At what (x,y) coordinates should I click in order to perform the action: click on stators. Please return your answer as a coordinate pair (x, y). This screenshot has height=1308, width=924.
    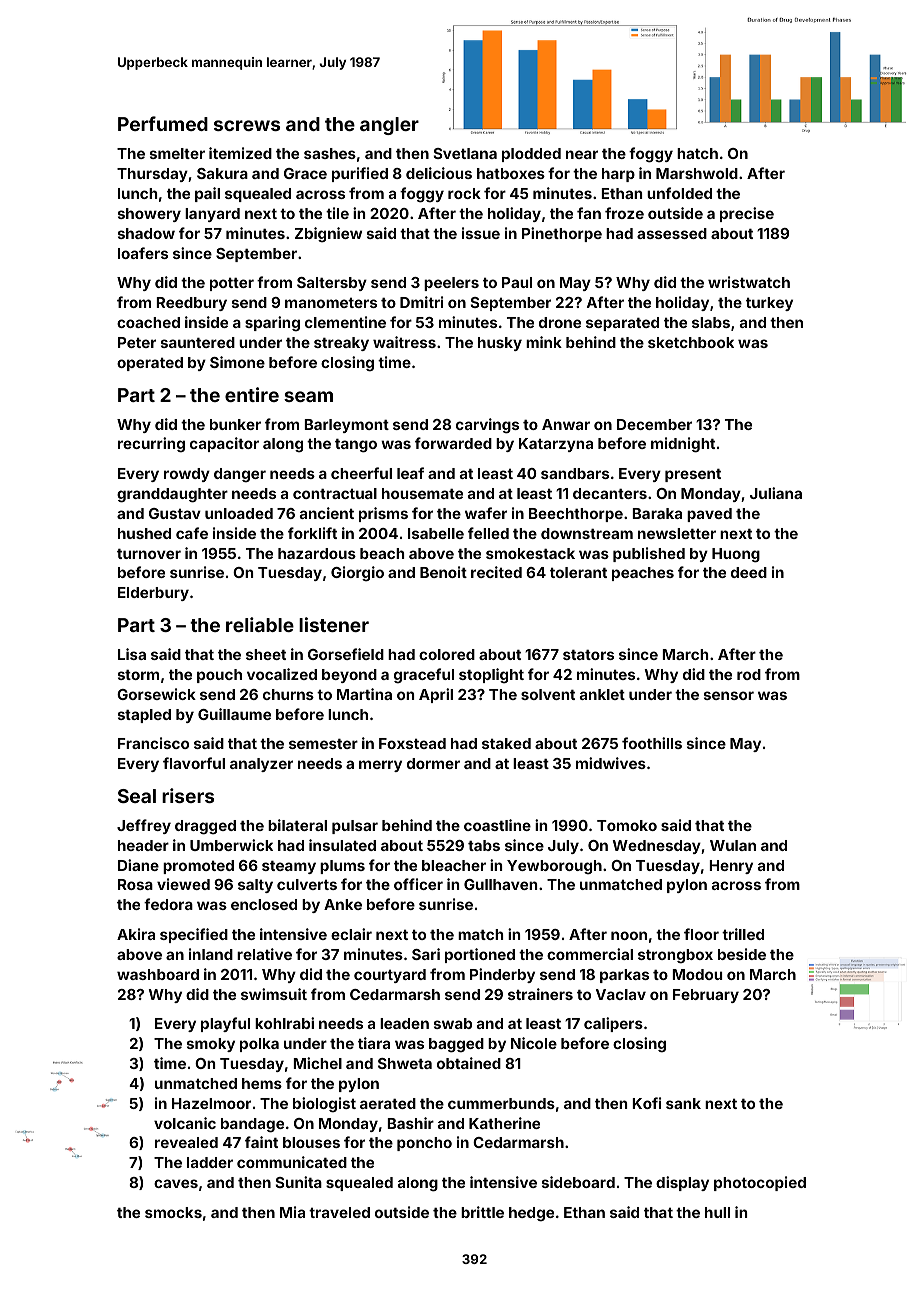
    Looking at the image, I should click on (588, 655).
